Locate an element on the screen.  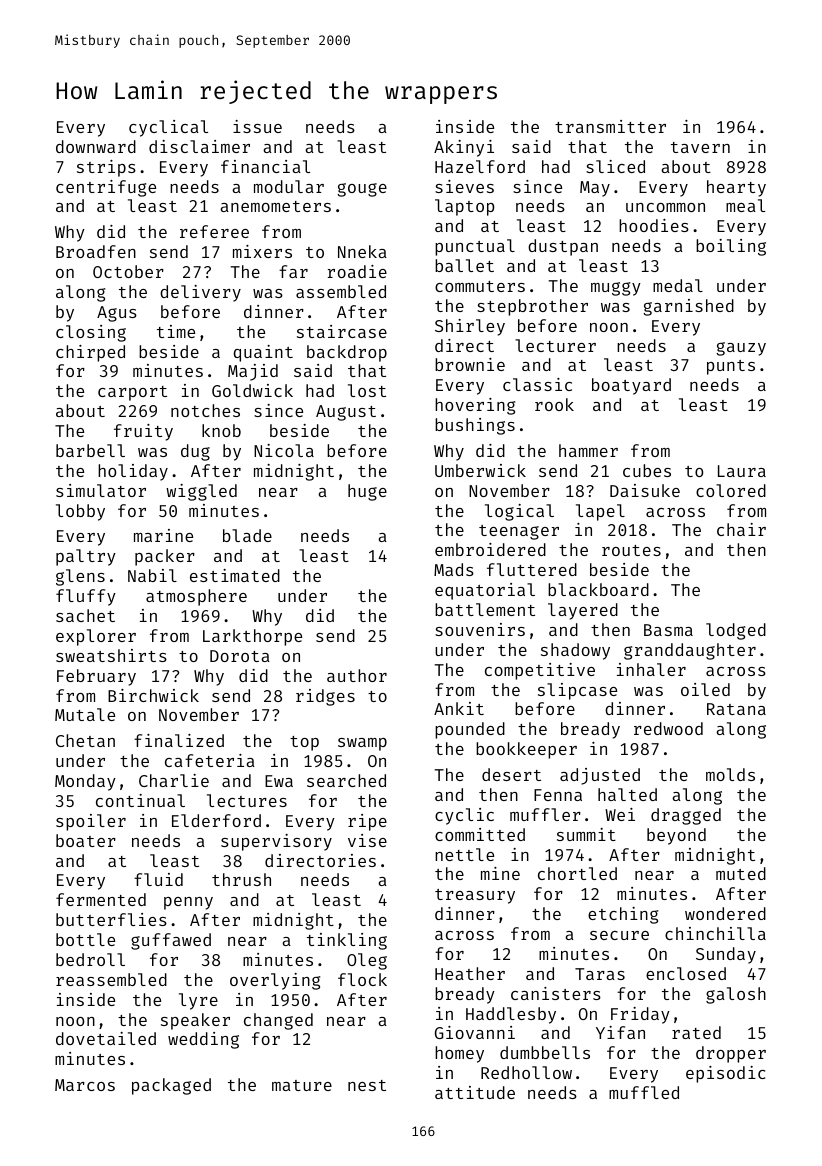
backdrop is located at coordinates (347, 353).
